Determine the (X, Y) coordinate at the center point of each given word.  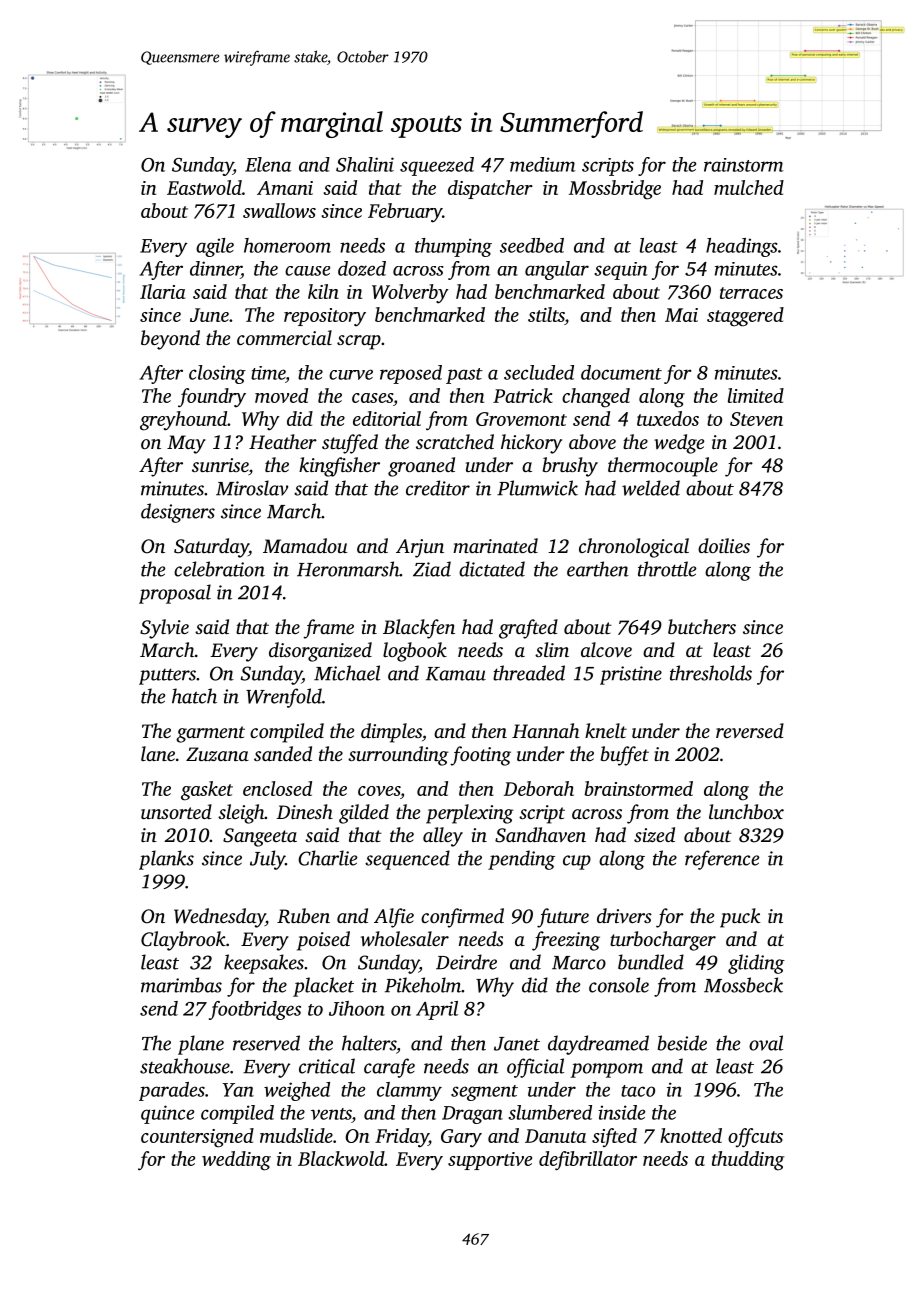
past (464, 376)
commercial (284, 337)
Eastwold (204, 187)
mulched (749, 187)
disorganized (320, 652)
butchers (702, 626)
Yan (238, 1090)
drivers (624, 915)
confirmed (462, 918)
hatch (194, 696)
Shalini (365, 164)
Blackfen (419, 629)
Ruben (303, 916)
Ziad (432, 569)
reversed (750, 730)
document (621, 372)
